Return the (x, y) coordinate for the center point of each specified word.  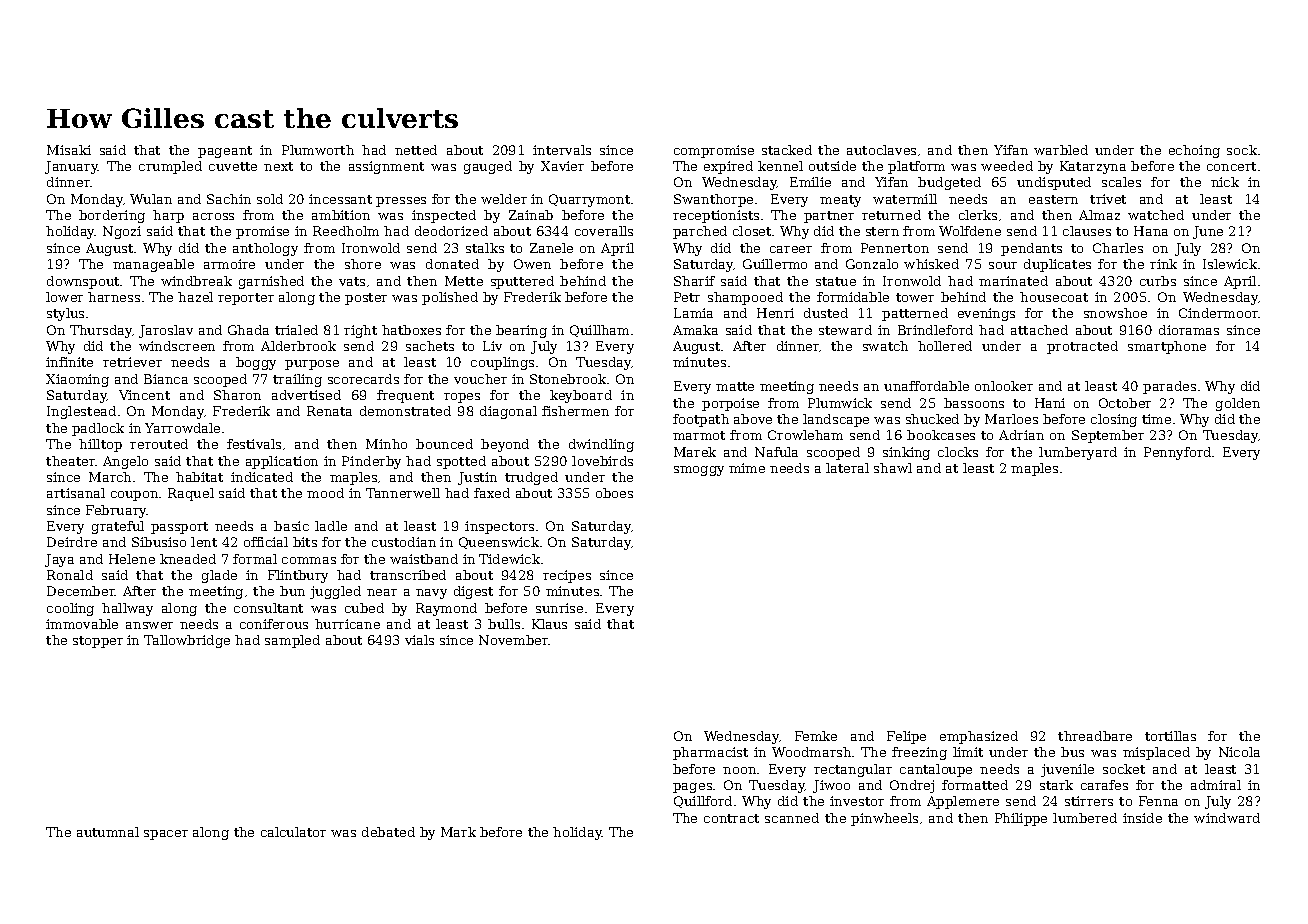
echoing (1194, 151)
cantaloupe (936, 770)
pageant (225, 152)
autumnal (108, 832)
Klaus (549, 624)
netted (416, 150)
